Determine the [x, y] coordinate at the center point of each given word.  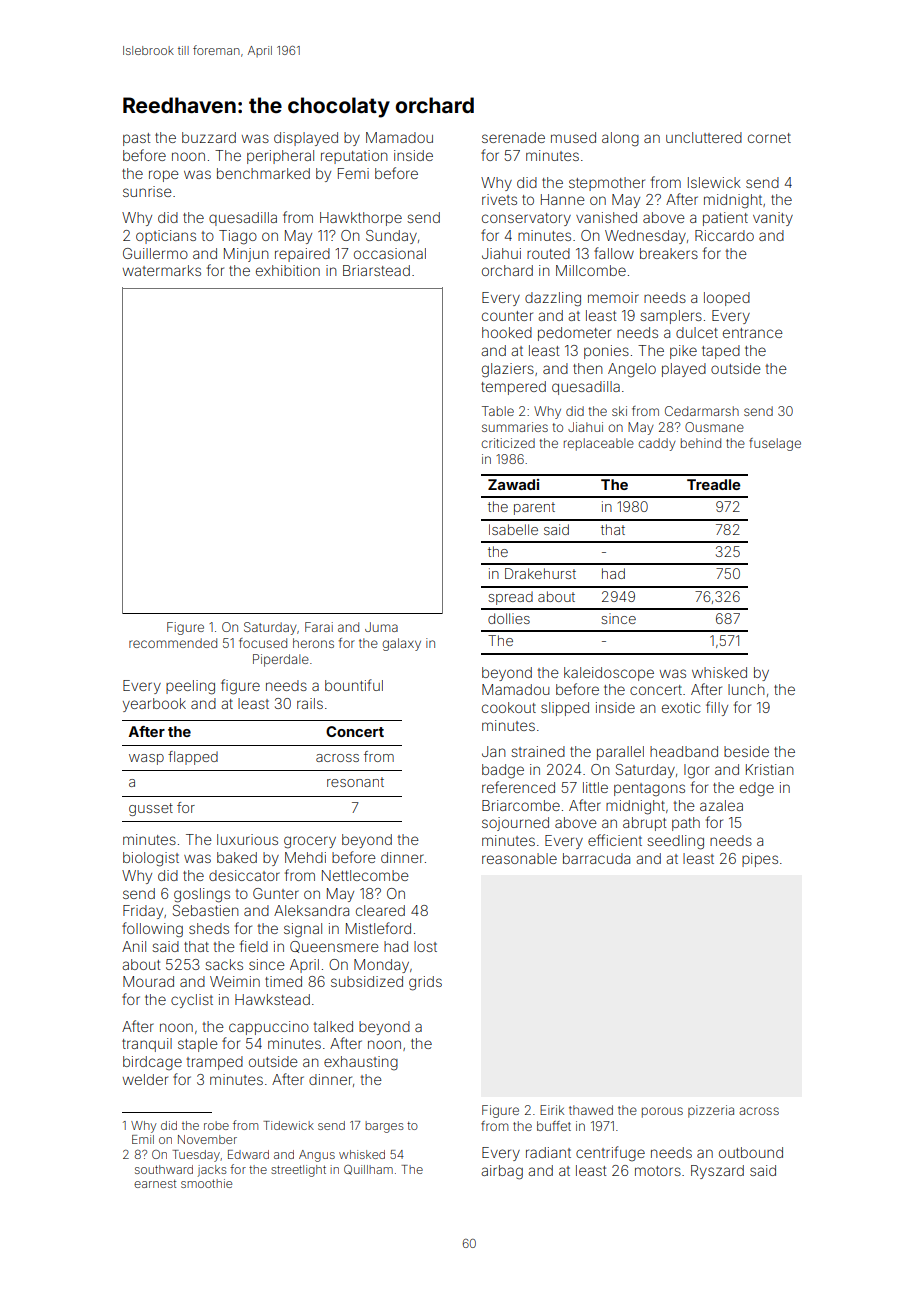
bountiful [354, 685]
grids [425, 983]
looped [727, 299]
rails [310, 703]
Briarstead [376, 270]
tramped [215, 1063]
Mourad [148, 981]
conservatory [526, 219]
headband [684, 751]
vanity [773, 219]
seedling [675, 842]
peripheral [280, 157]
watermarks [162, 270]
